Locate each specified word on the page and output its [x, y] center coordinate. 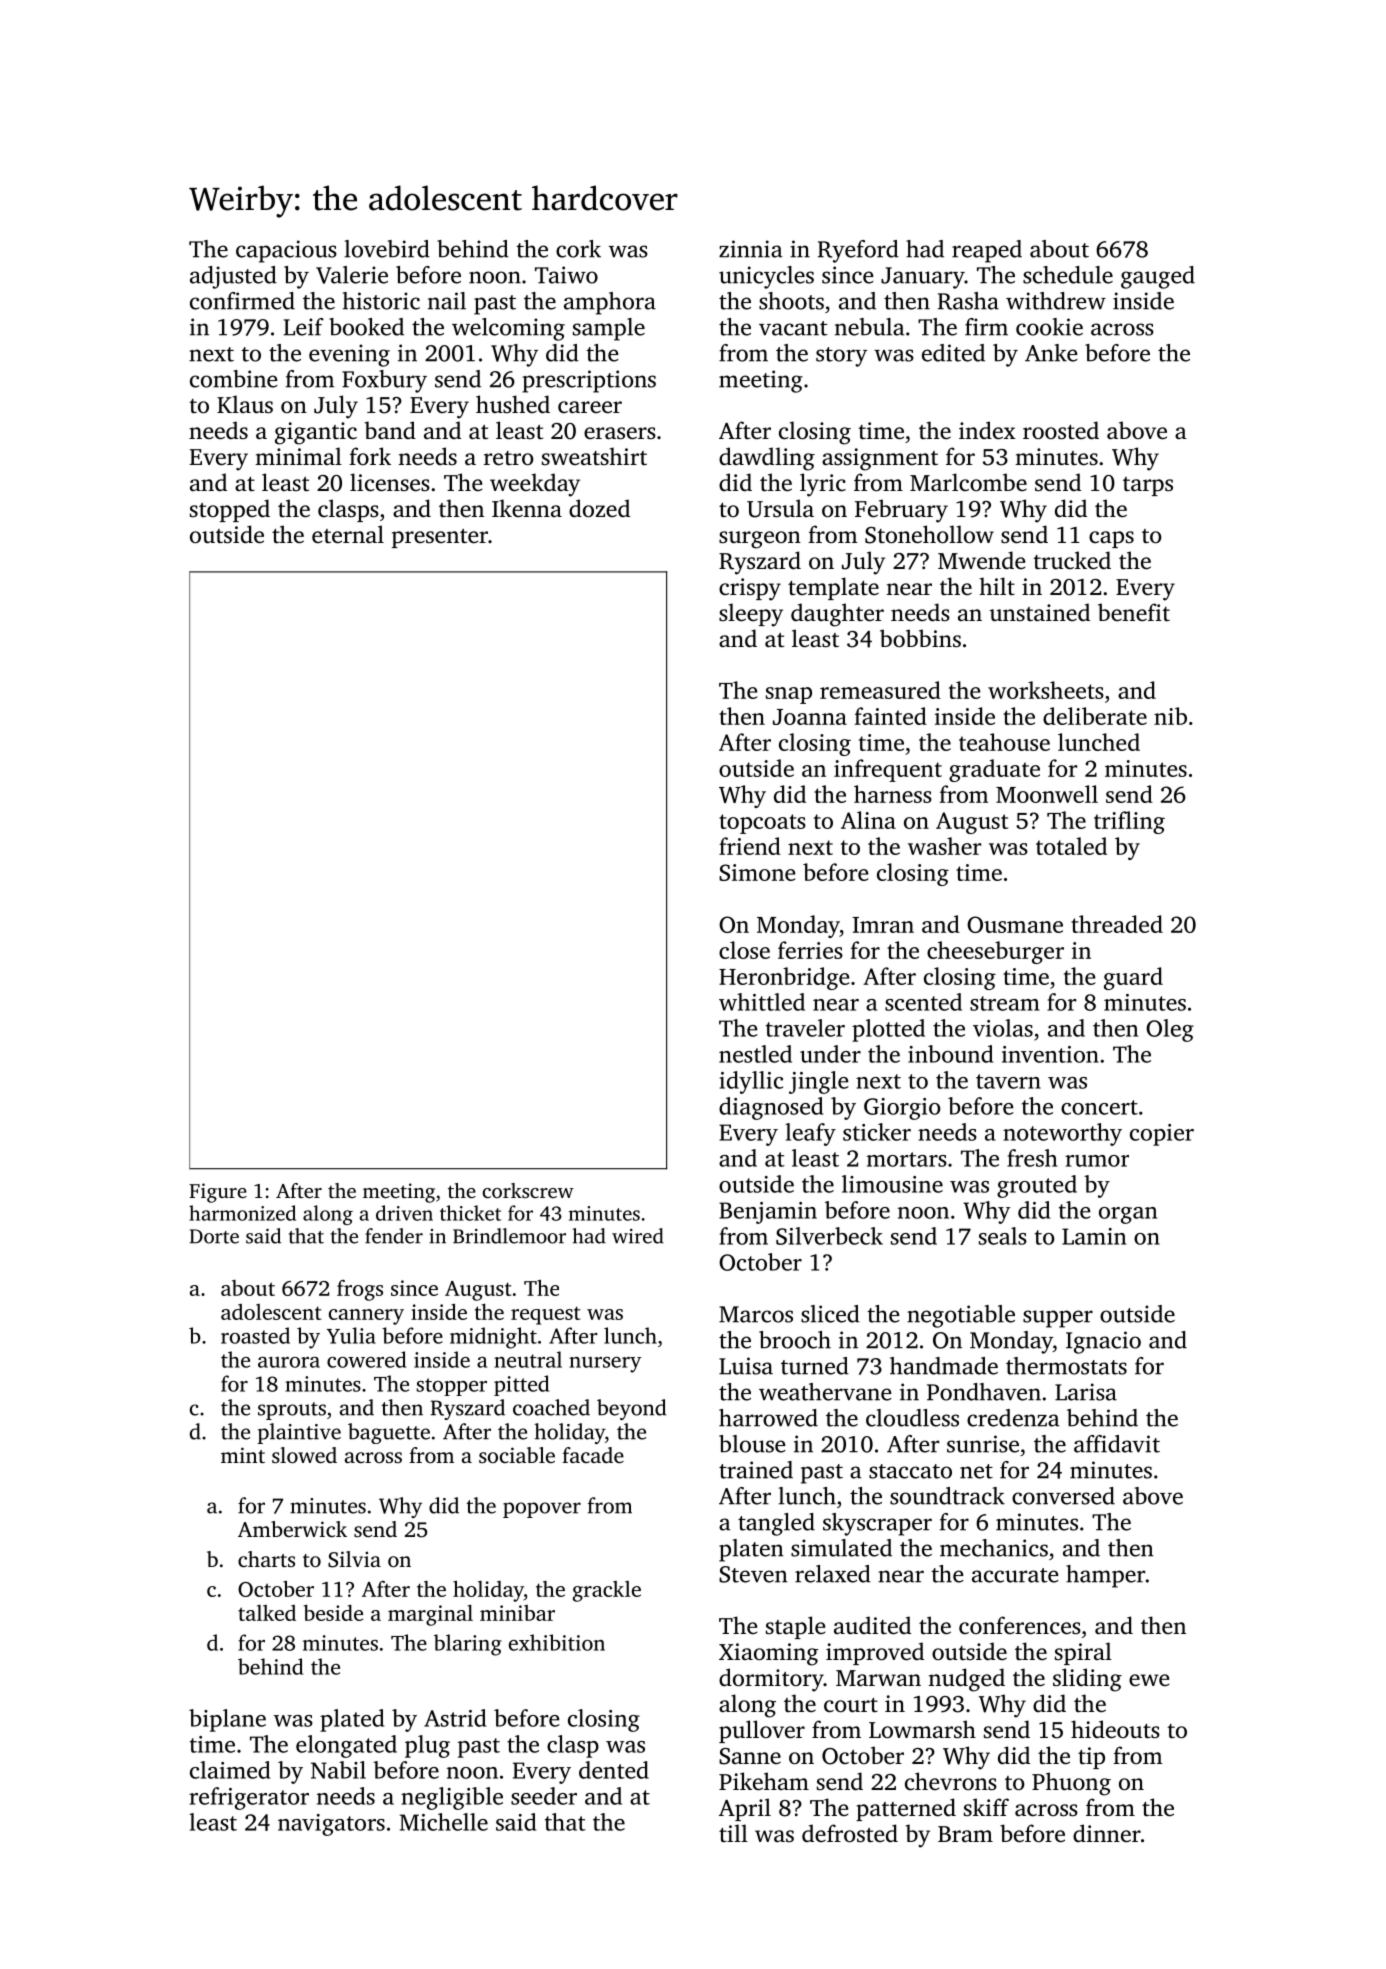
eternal [348, 534]
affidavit [1117, 1444]
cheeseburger [995, 952]
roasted [255, 1335]
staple [795, 1627]
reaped [987, 251]
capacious [286, 251]
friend [750, 846]
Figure [218, 1193]
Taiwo [566, 275]
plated [352, 1720]
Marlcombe [968, 482]
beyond [632, 1409]
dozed [599, 508]
